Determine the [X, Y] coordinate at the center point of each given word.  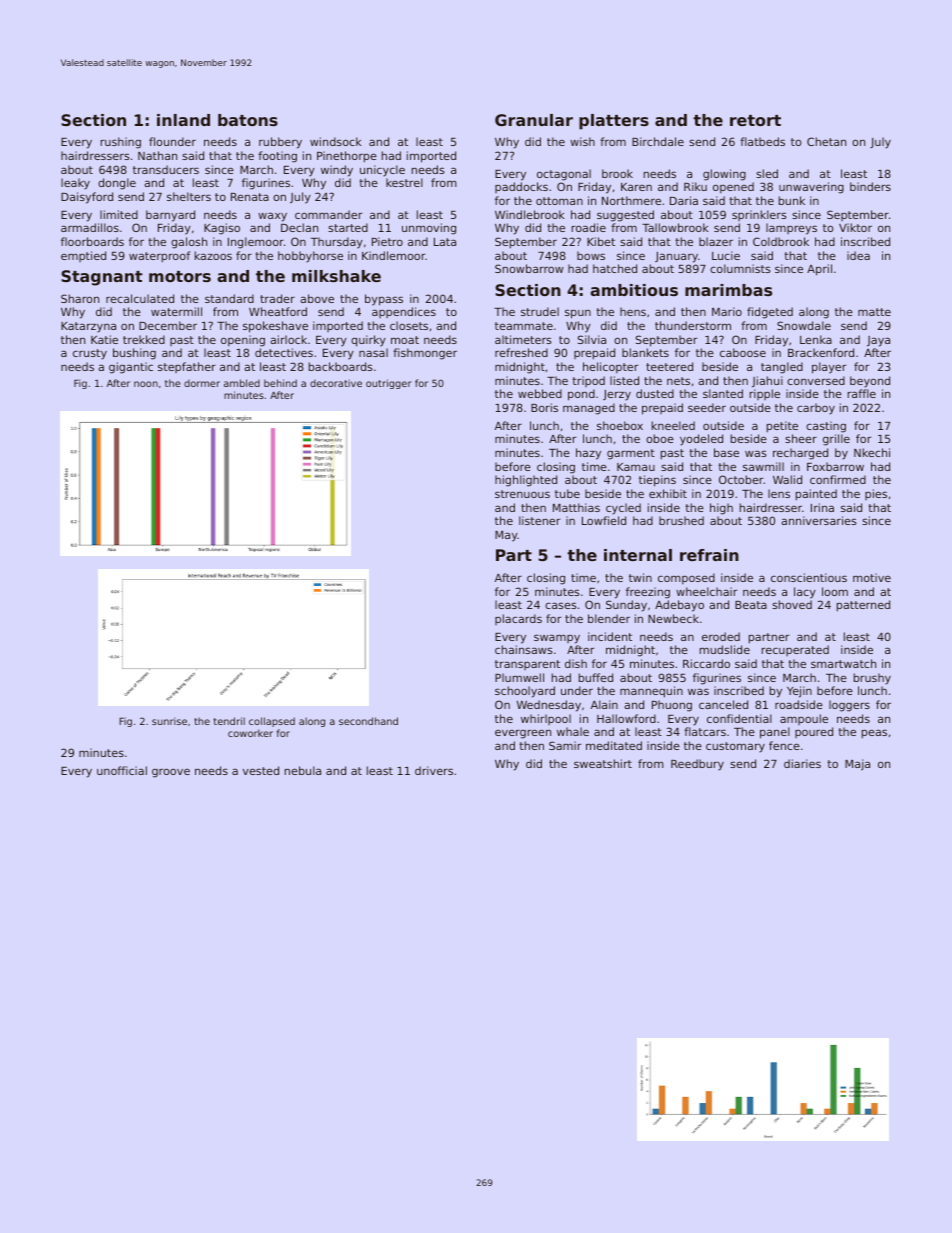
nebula [303, 770]
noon [146, 384]
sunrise [169, 721]
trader [277, 298]
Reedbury [697, 765]
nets [678, 381]
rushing [121, 143]
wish [582, 141]
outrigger [389, 384]
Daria [684, 200]
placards [518, 619]
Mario [727, 311]
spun [578, 314]
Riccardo [706, 663]
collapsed [272, 722]
